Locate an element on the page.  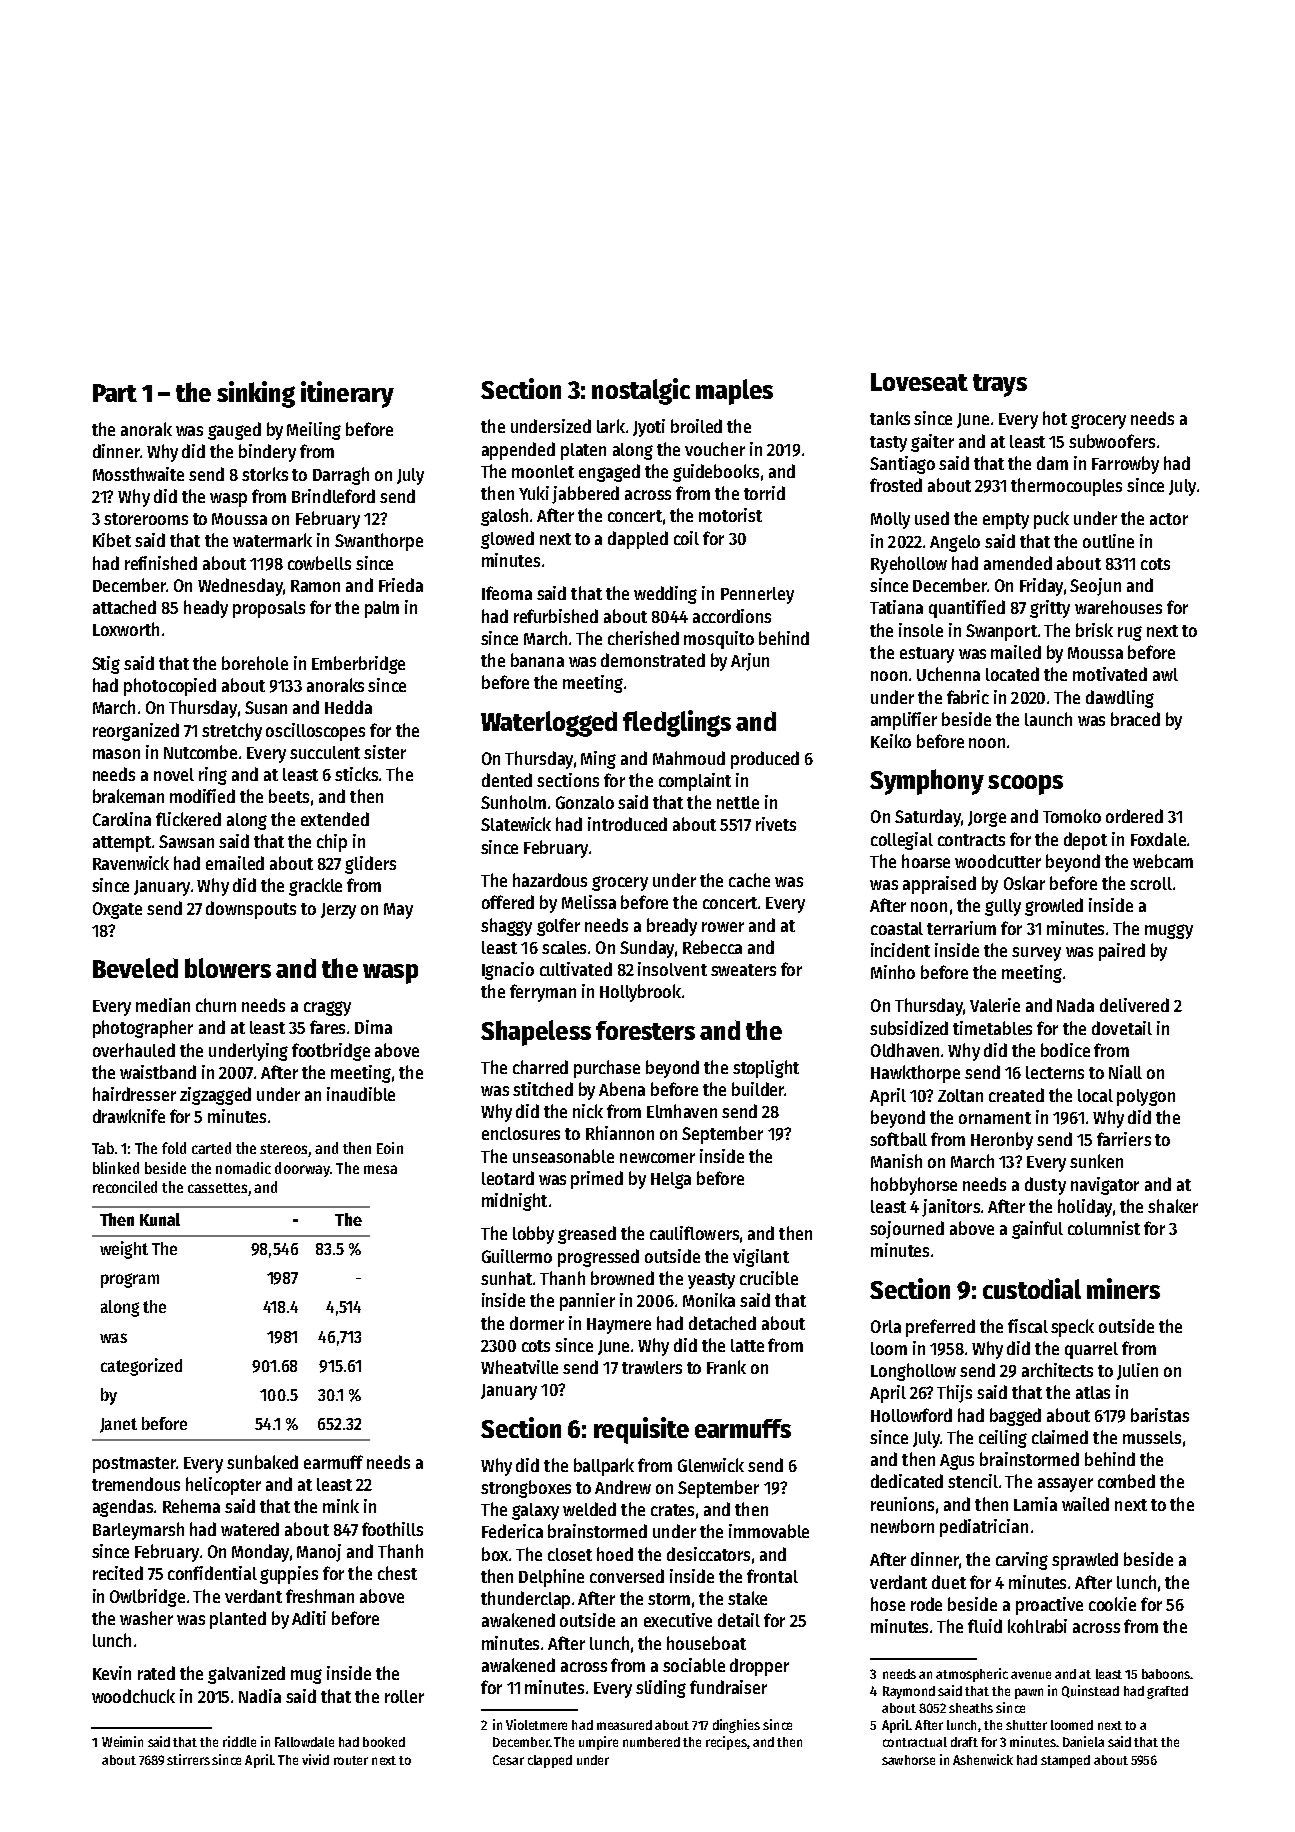
woodchuck is located at coordinates (133, 1696).
